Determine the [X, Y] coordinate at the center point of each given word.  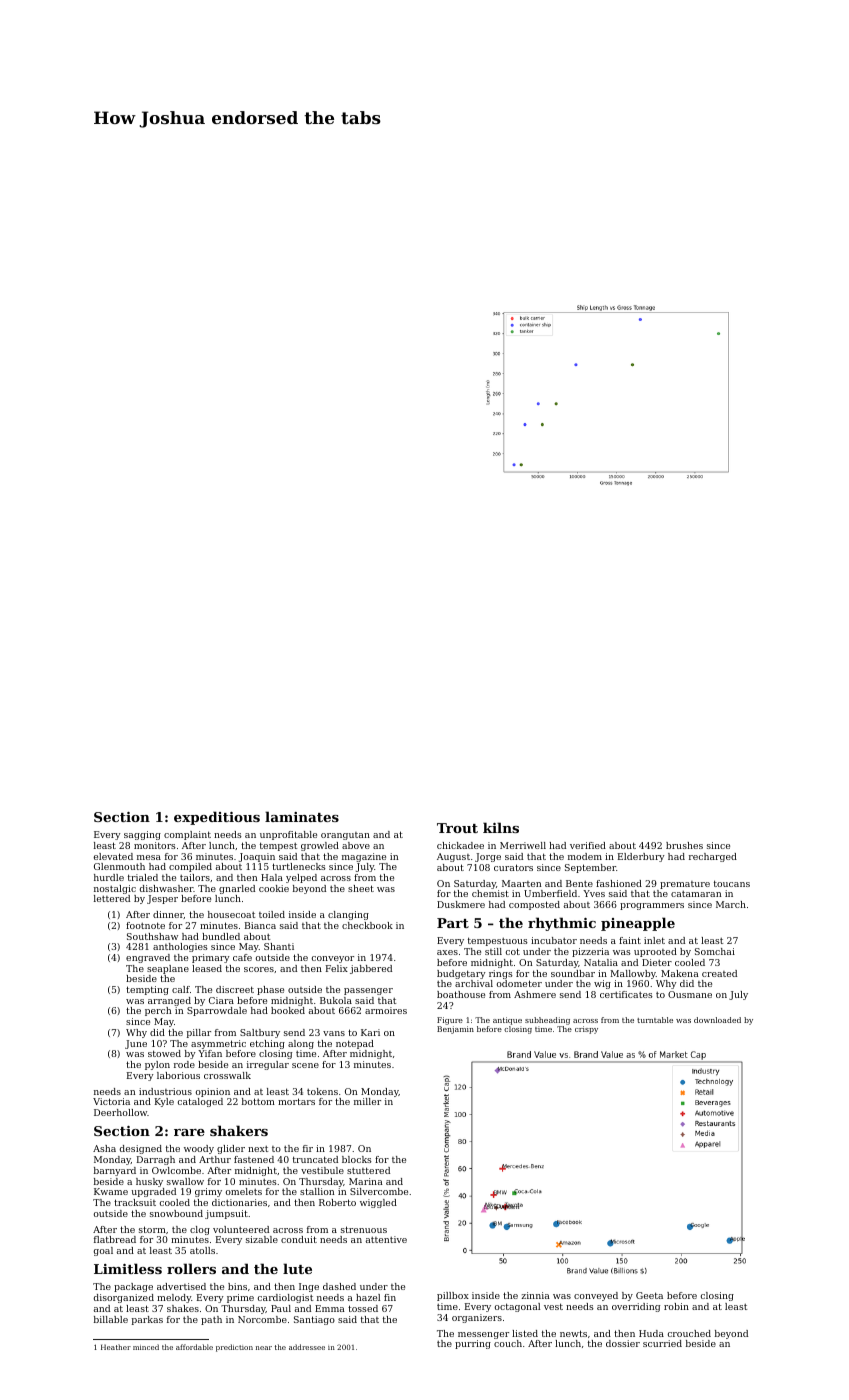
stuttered [368, 1170]
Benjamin [455, 1030]
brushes [684, 845]
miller [367, 1101]
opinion [213, 1092]
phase [270, 990]
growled [320, 846]
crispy [586, 1030]
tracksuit [135, 1202]
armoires [386, 1010]
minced [146, 1347]
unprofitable [288, 835]
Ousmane [690, 994]
